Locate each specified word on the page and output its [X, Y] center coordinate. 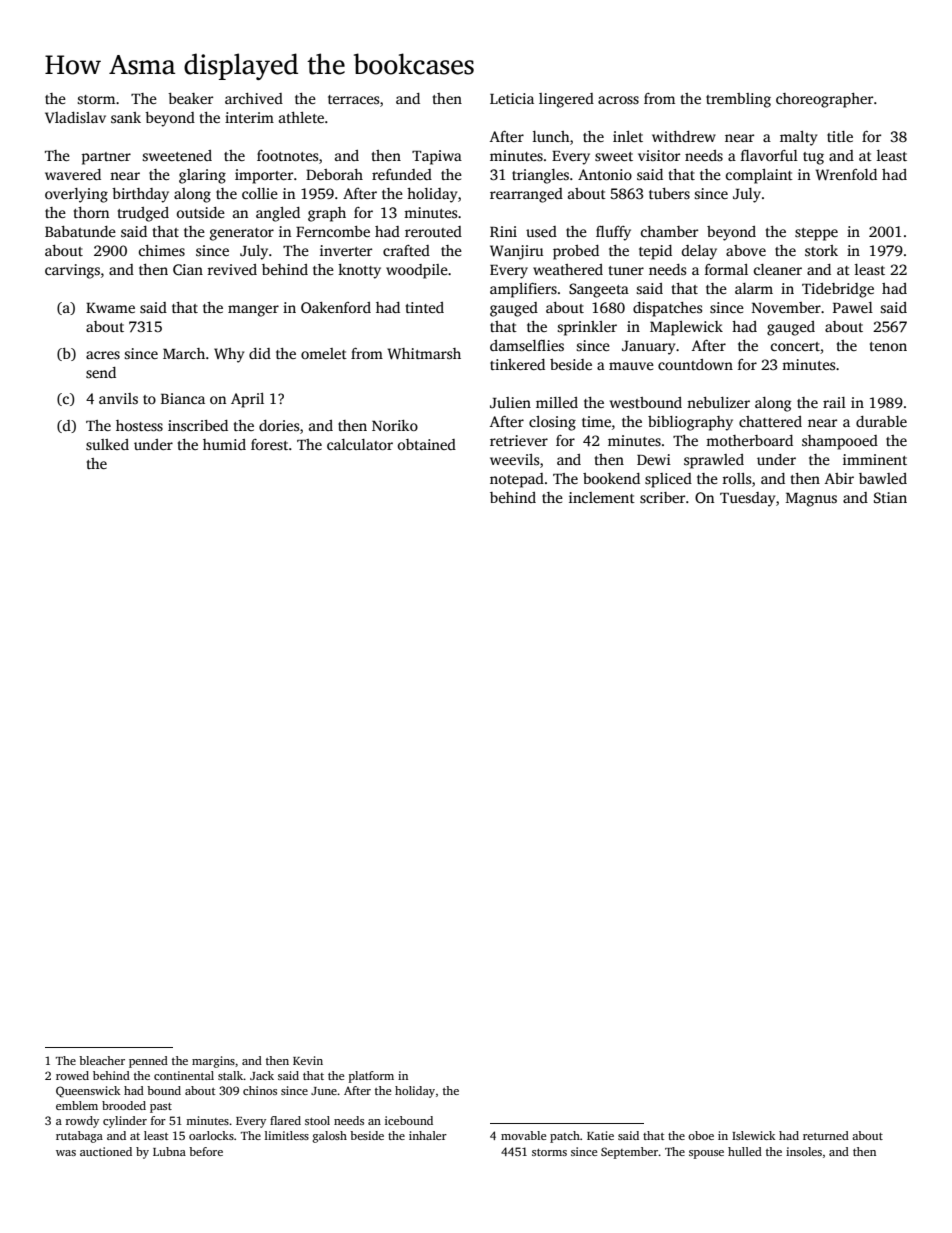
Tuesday [747, 499]
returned [826, 1135]
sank [126, 117]
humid [224, 444]
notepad [517, 480]
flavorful [769, 155]
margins [213, 1062]
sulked [107, 444]
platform [371, 1077]
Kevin [308, 1060]
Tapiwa [437, 157]
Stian [890, 497]
